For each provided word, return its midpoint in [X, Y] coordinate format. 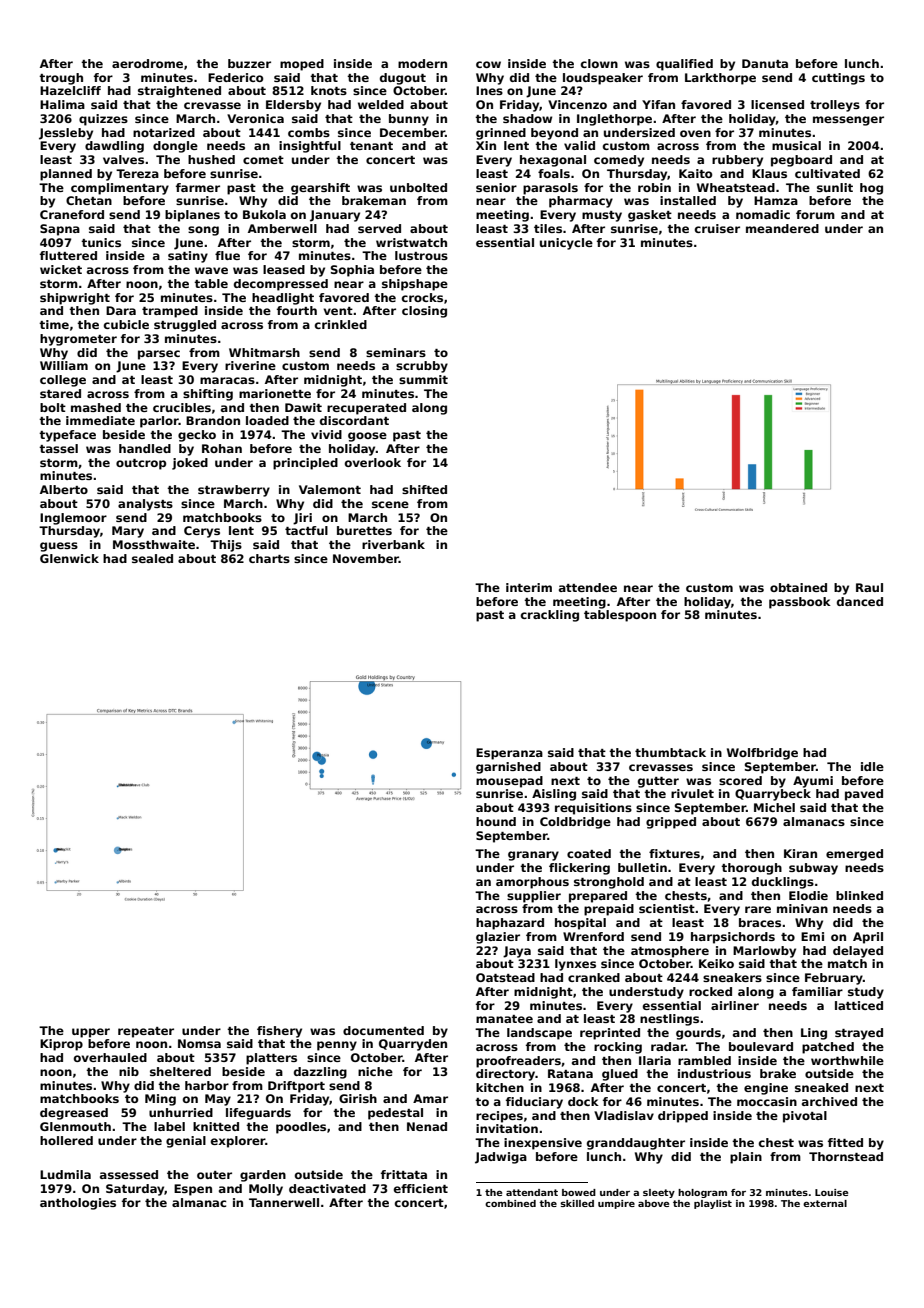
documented [383, 1030]
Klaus [769, 173]
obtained [798, 587]
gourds [698, 1034]
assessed [129, 1174]
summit [423, 379]
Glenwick [69, 558]
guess [59, 547]
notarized [164, 132]
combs [309, 132]
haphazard [510, 924]
